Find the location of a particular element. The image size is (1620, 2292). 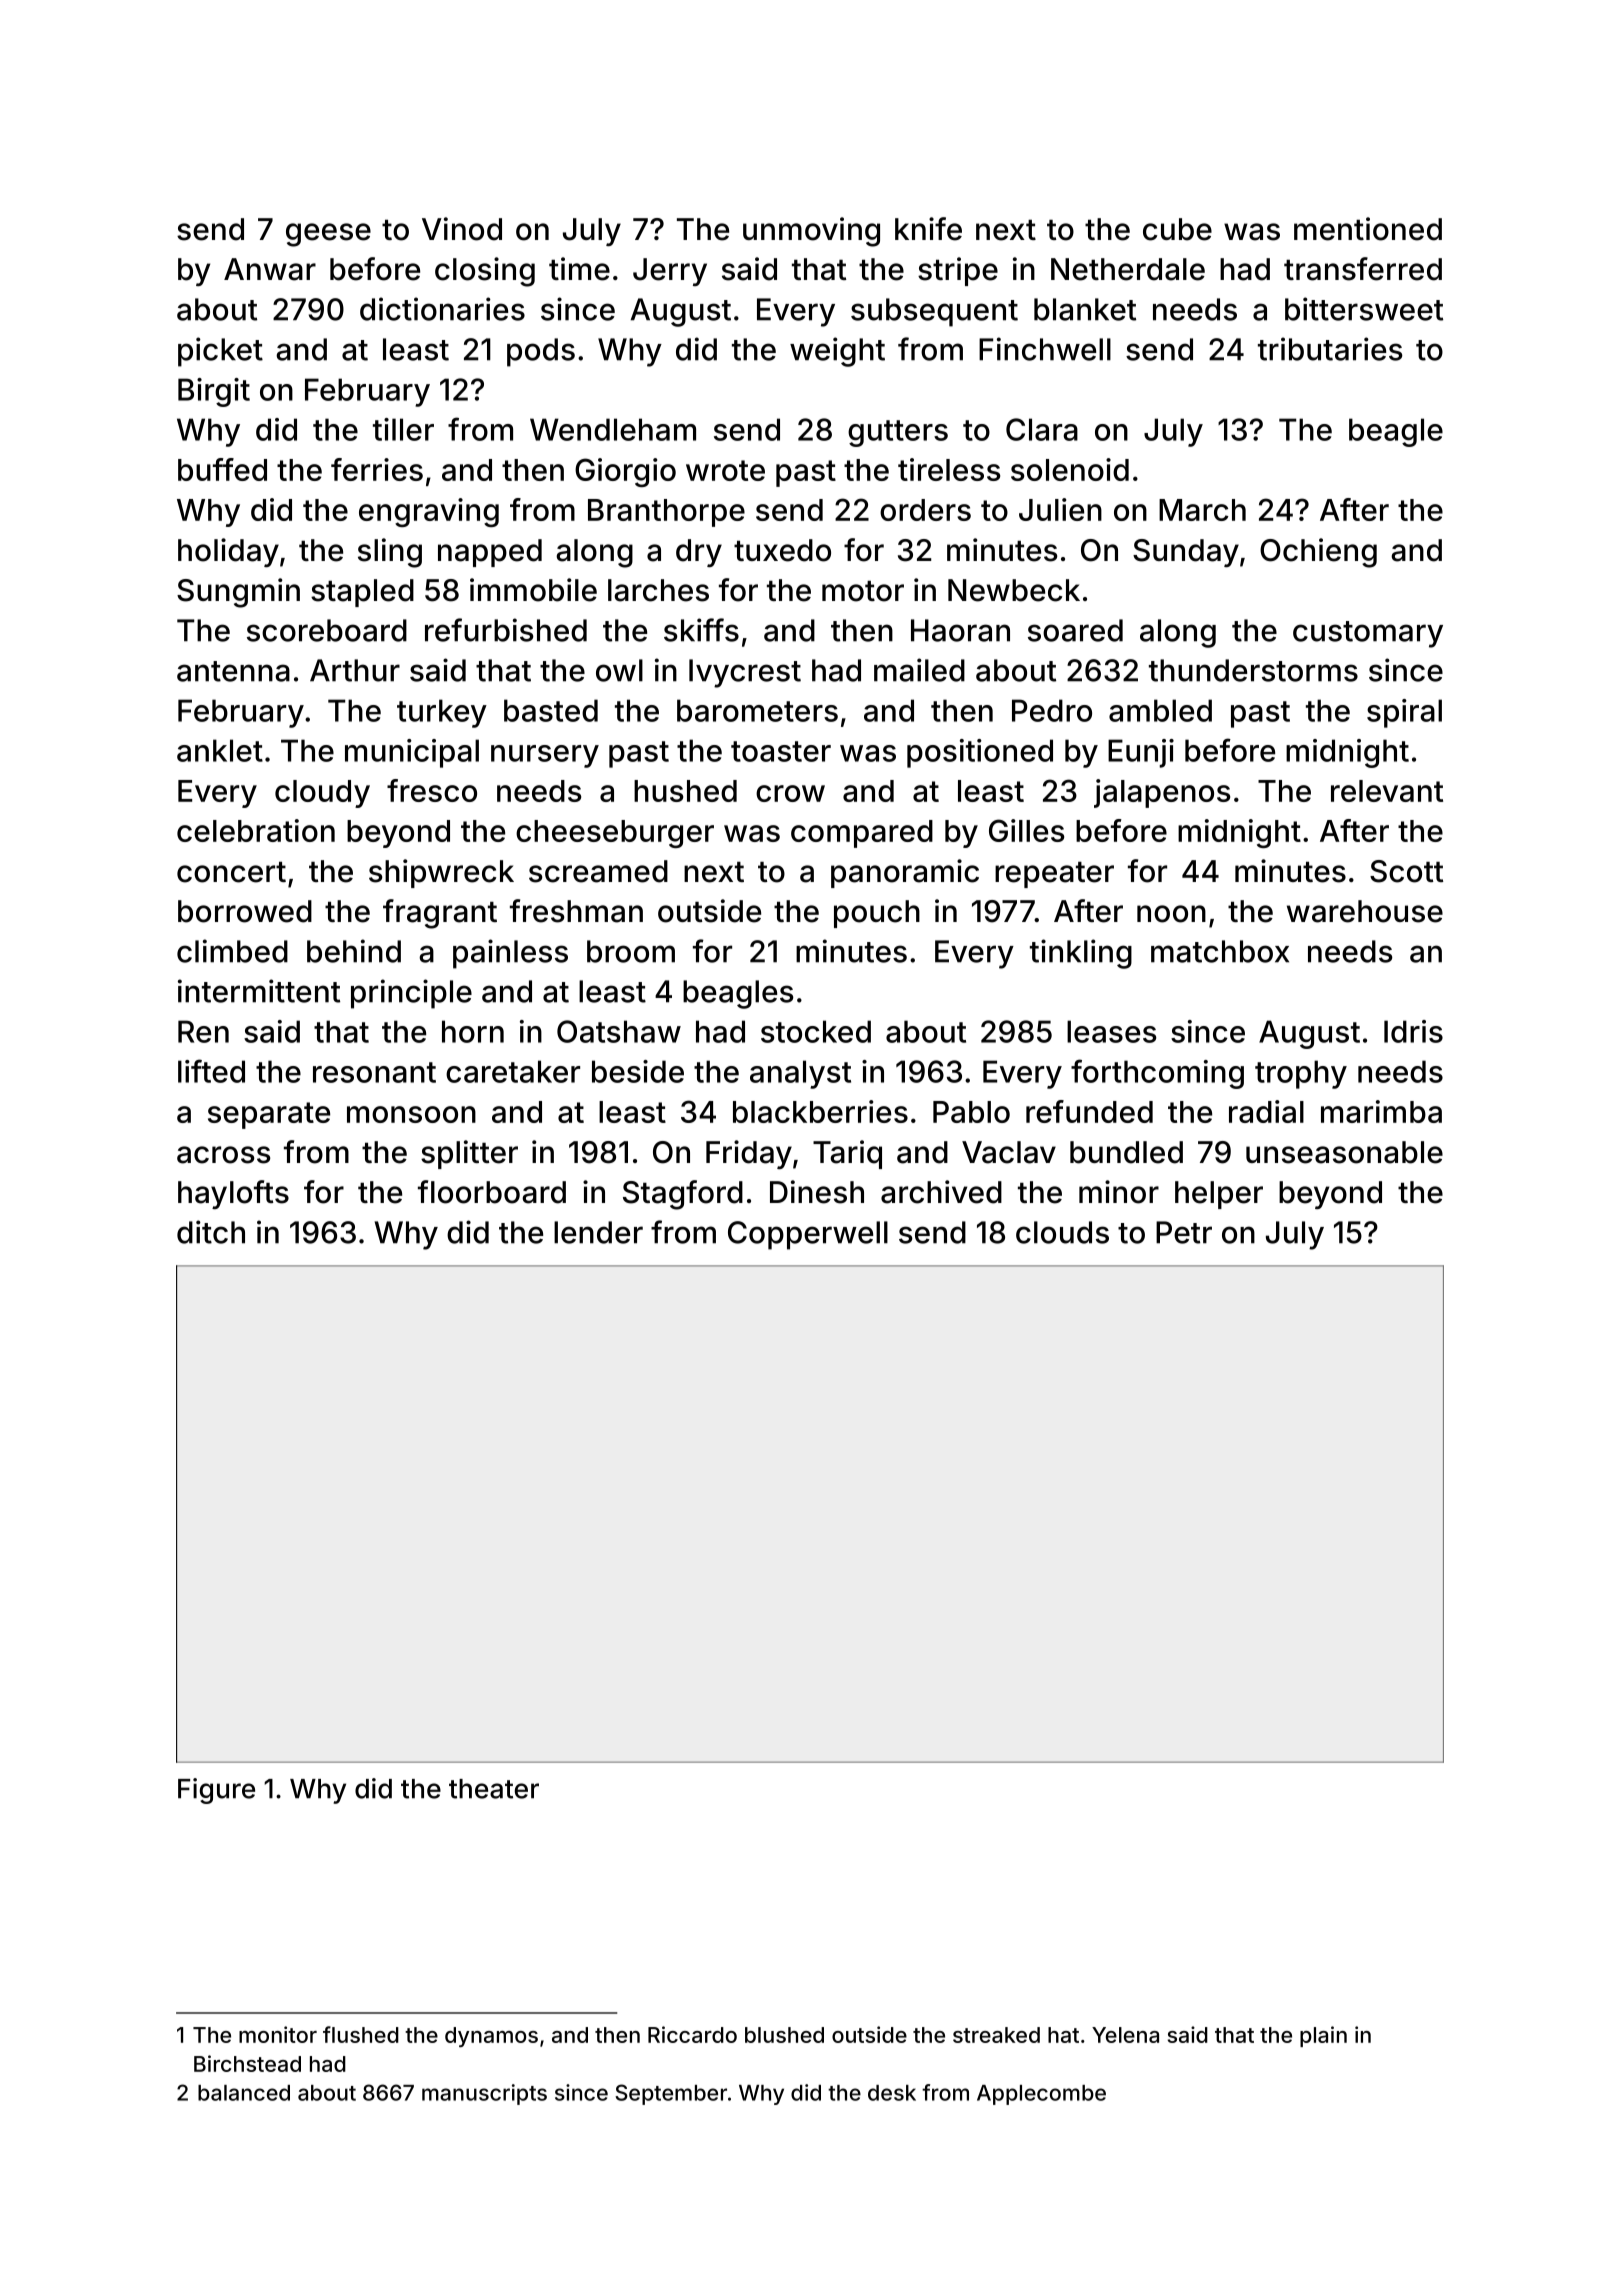

unmoving is located at coordinates (811, 232).
